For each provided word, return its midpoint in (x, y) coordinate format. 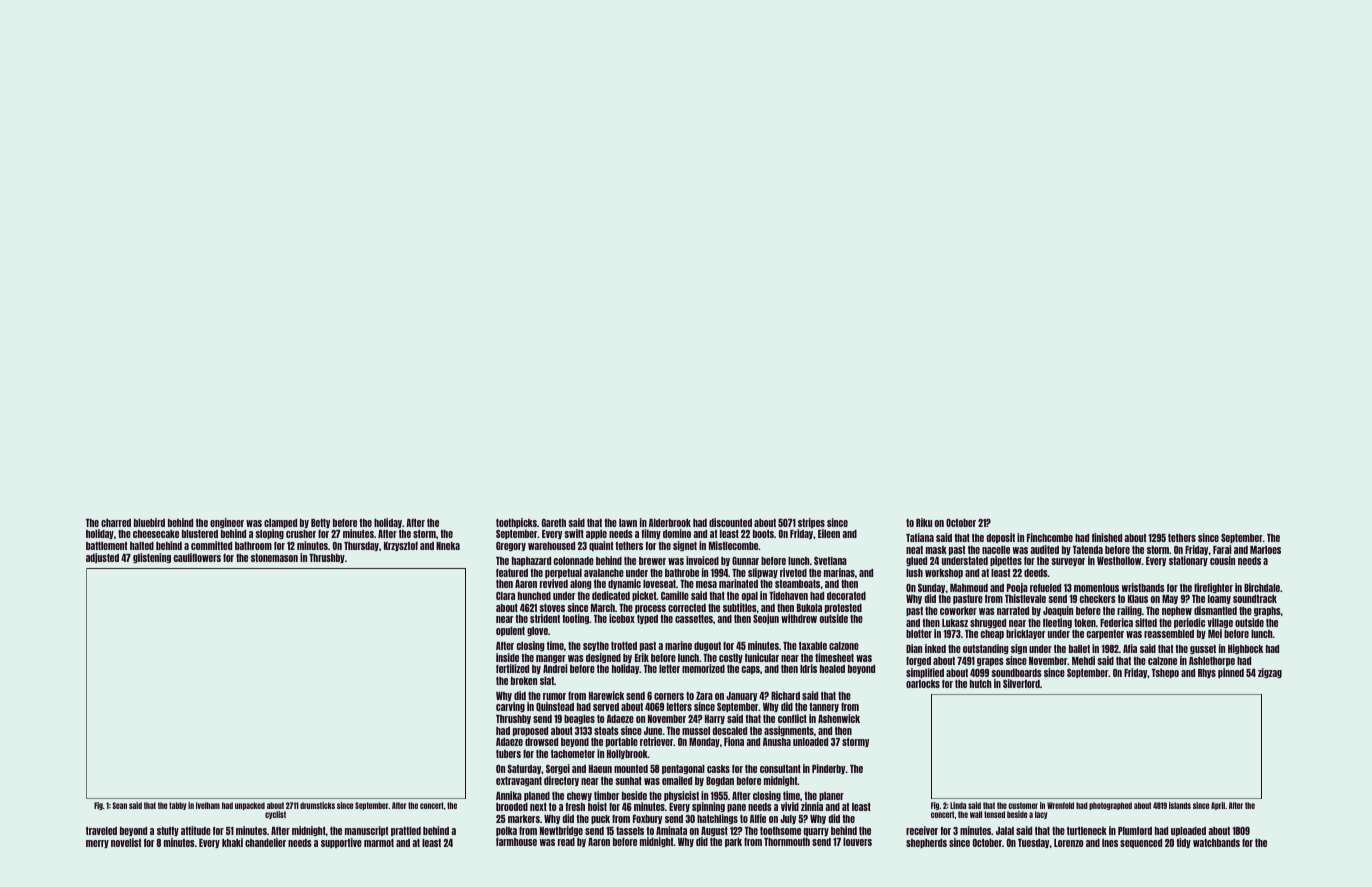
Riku (924, 522)
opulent (510, 631)
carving (510, 707)
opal (750, 596)
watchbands (1216, 843)
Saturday (524, 769)
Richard (785, 695)
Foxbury (647, 819)
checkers (1098, 599)
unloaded (810, 742)
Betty (320, 523)
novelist (126, 842)
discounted (730, 522)
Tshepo (1165, 673)
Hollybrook (627, 754)
